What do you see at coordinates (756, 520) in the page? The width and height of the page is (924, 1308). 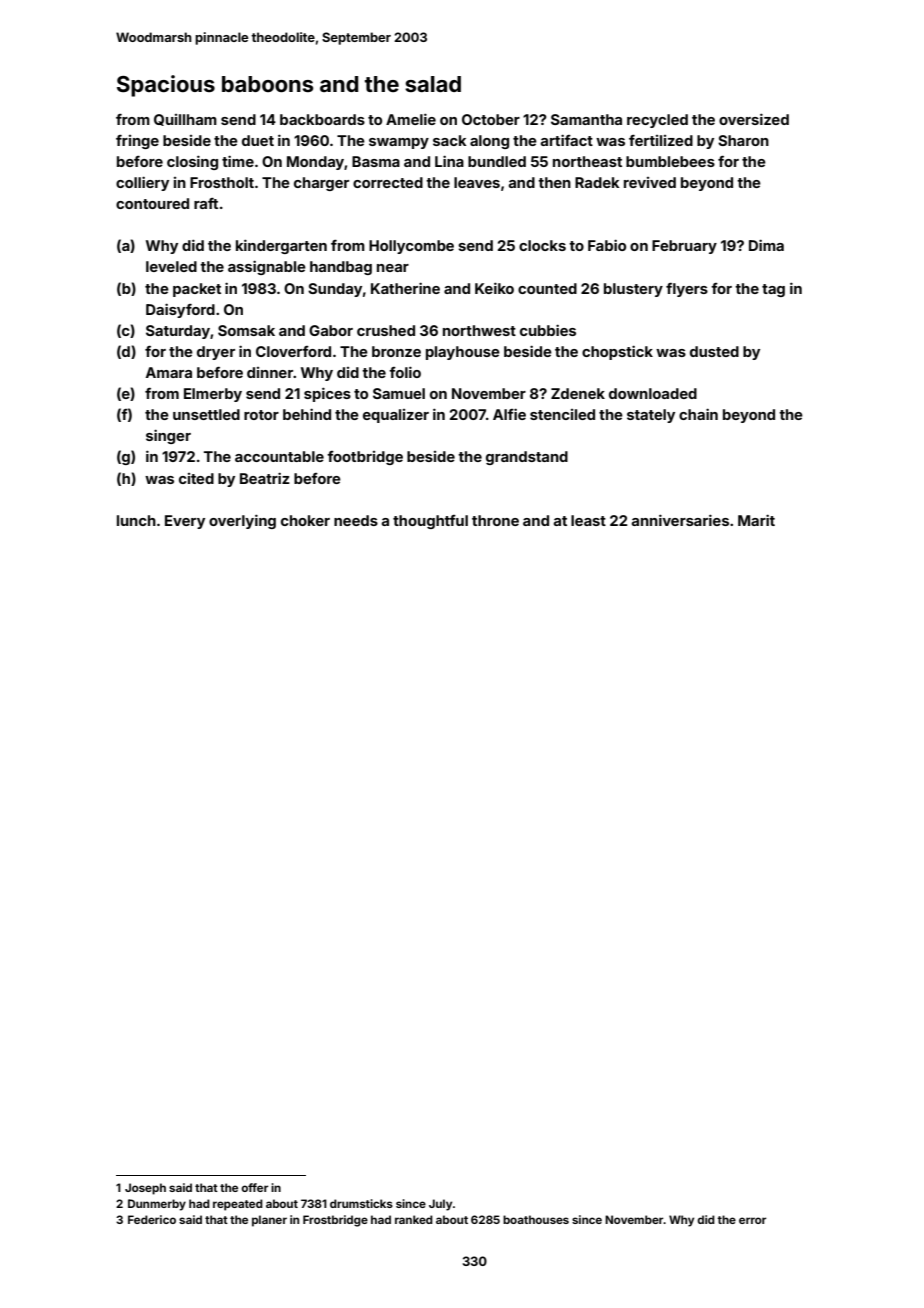 I see `Marit` at bounding box center [756, 520].
